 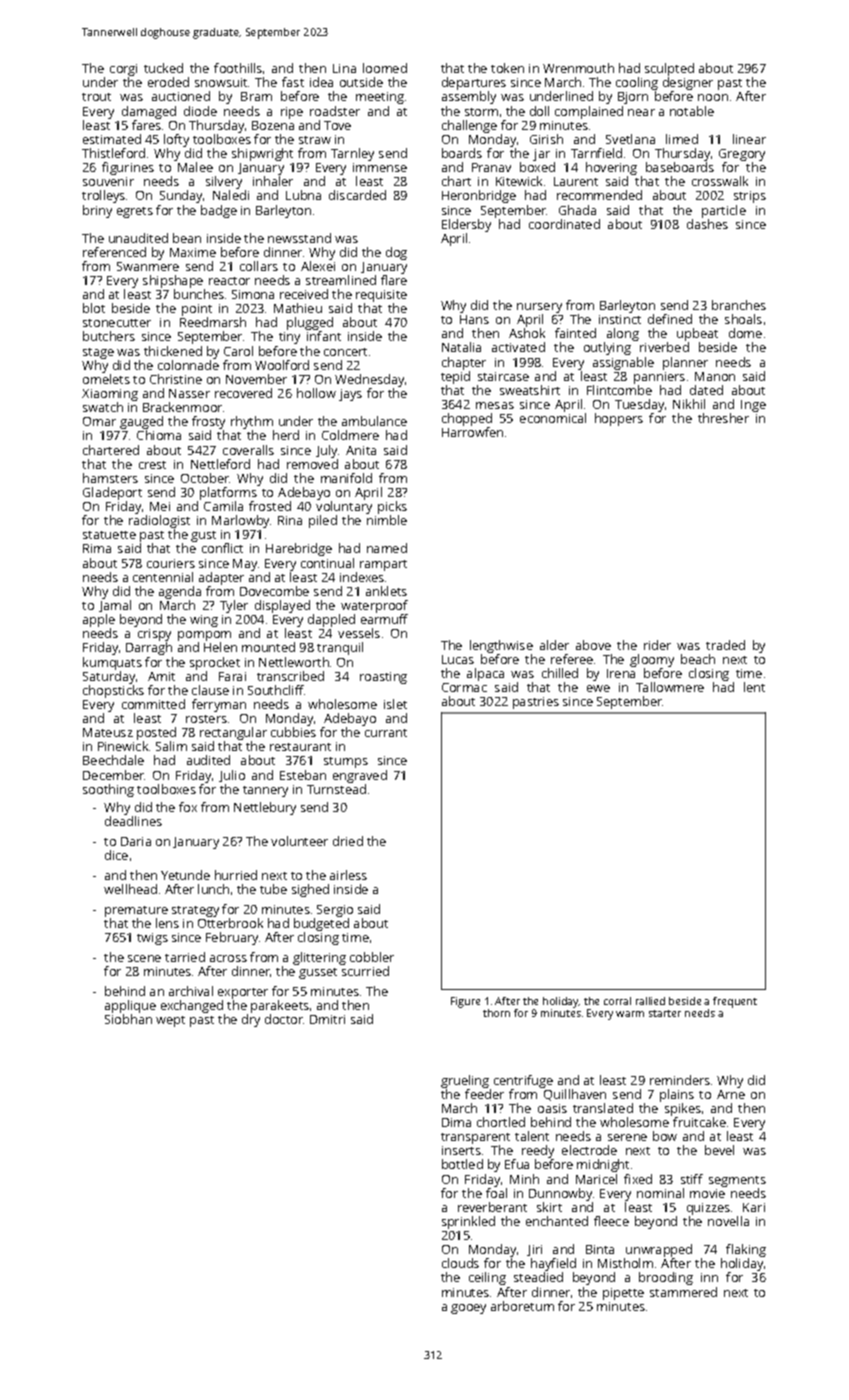 What do you see at coordinates (460, 1263) in the page?
I see `clouds` at bounding box center [460, 1263].
